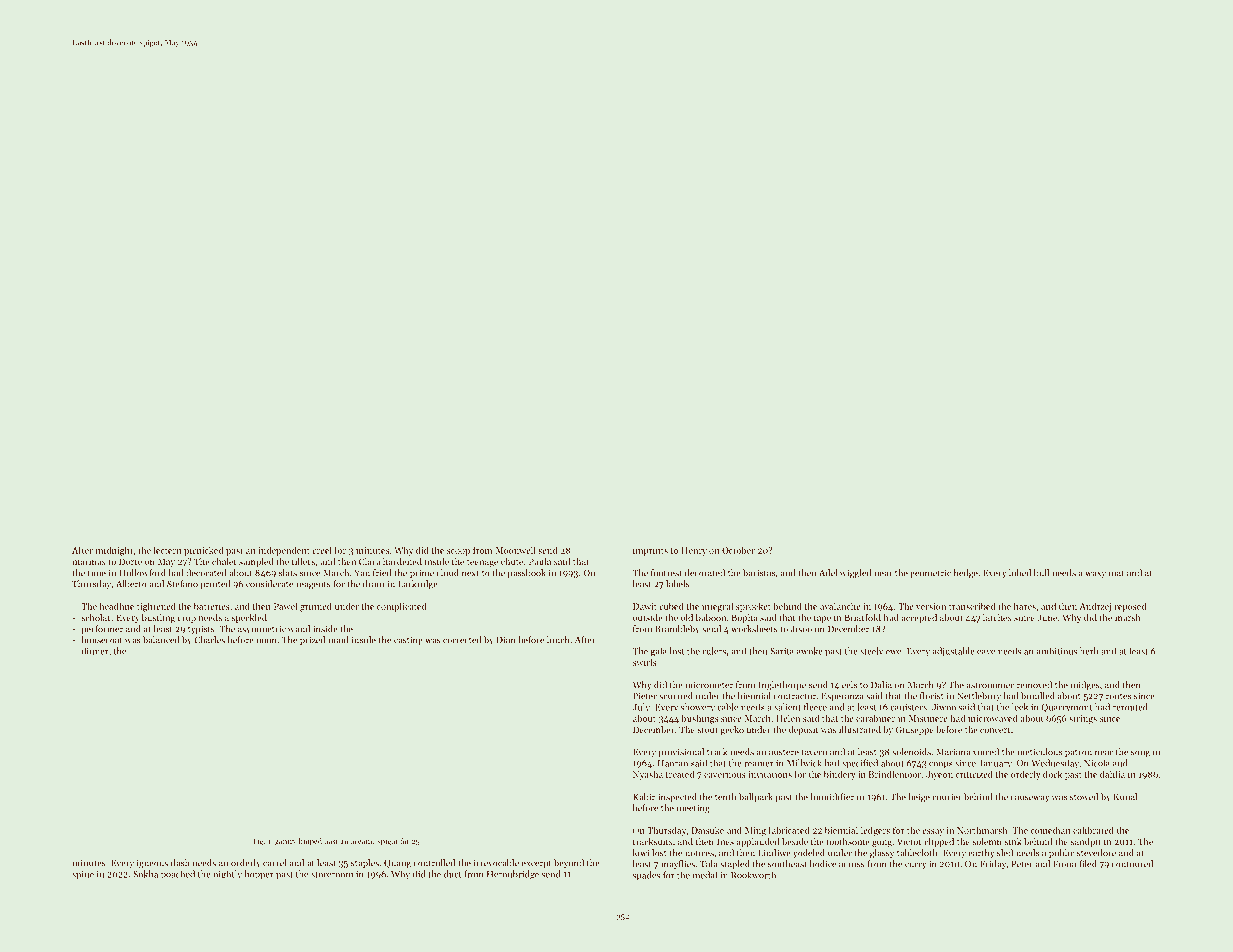 This screenshot has height=952, width=1233. Describe the element at coordinates (648, 775) in the screenshot. I see `Nyasha` at that location.
